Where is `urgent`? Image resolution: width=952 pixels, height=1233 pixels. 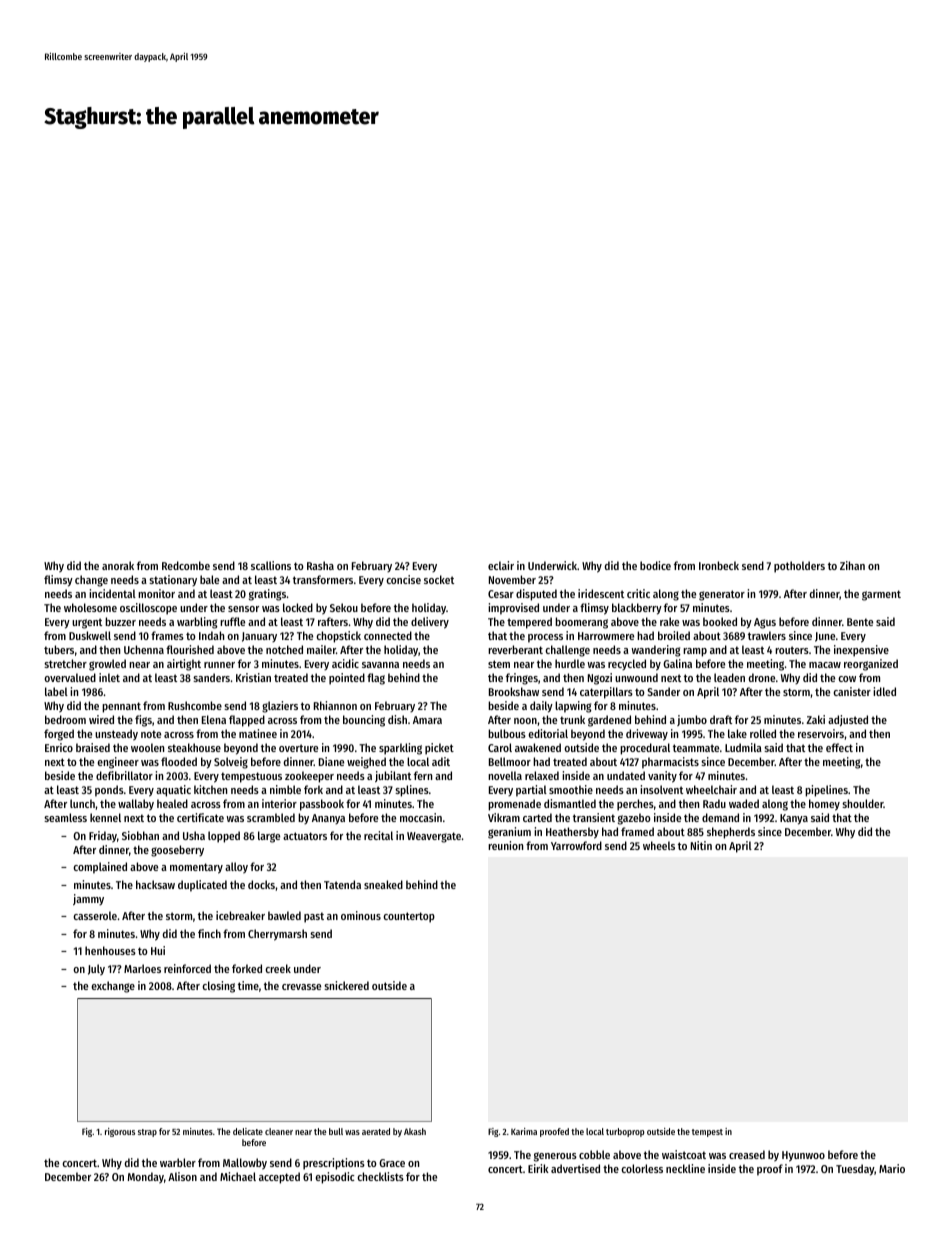 urgent is located at coordinates (87, 623).
